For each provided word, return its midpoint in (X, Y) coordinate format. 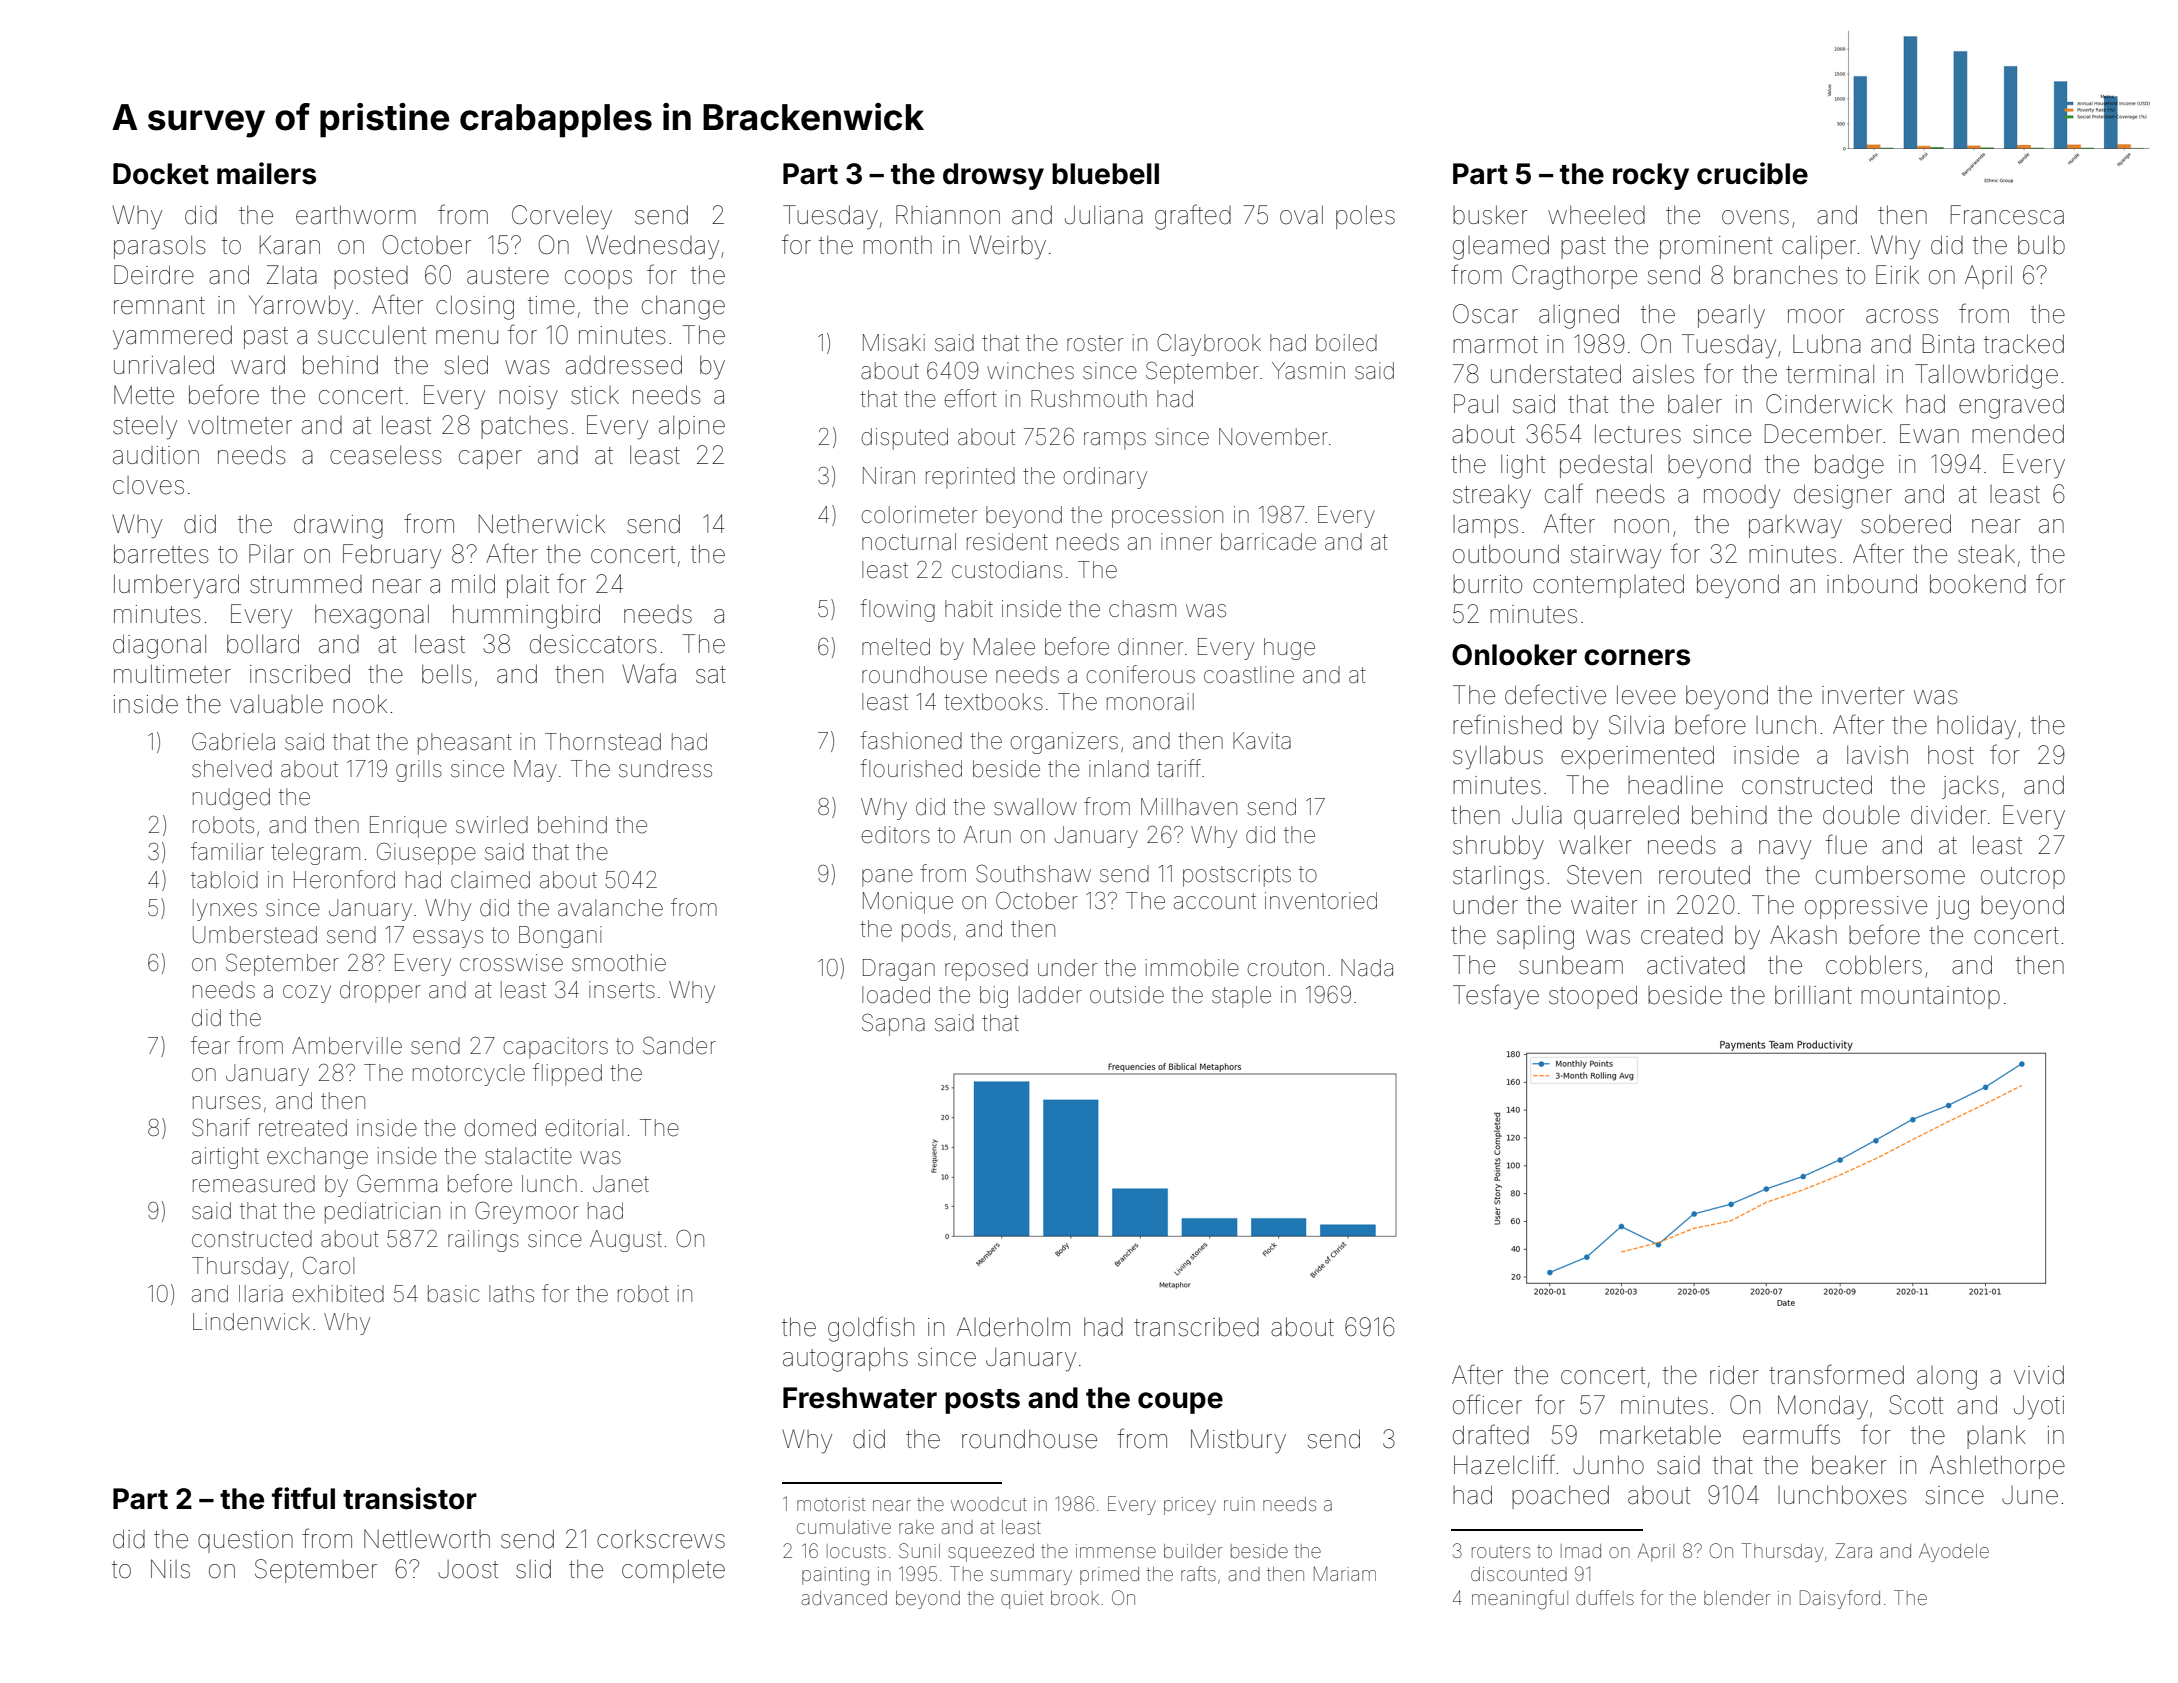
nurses (227, 1103)
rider (1734, 1375)
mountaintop (1930, 997)
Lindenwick (251, 1322)
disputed (904, 439)
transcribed (1196, 1327)
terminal (1830, 374)
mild (473, 584)
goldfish (871, 1329)
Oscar (1485, 314)
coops (598, 279)
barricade (1268, 542)
